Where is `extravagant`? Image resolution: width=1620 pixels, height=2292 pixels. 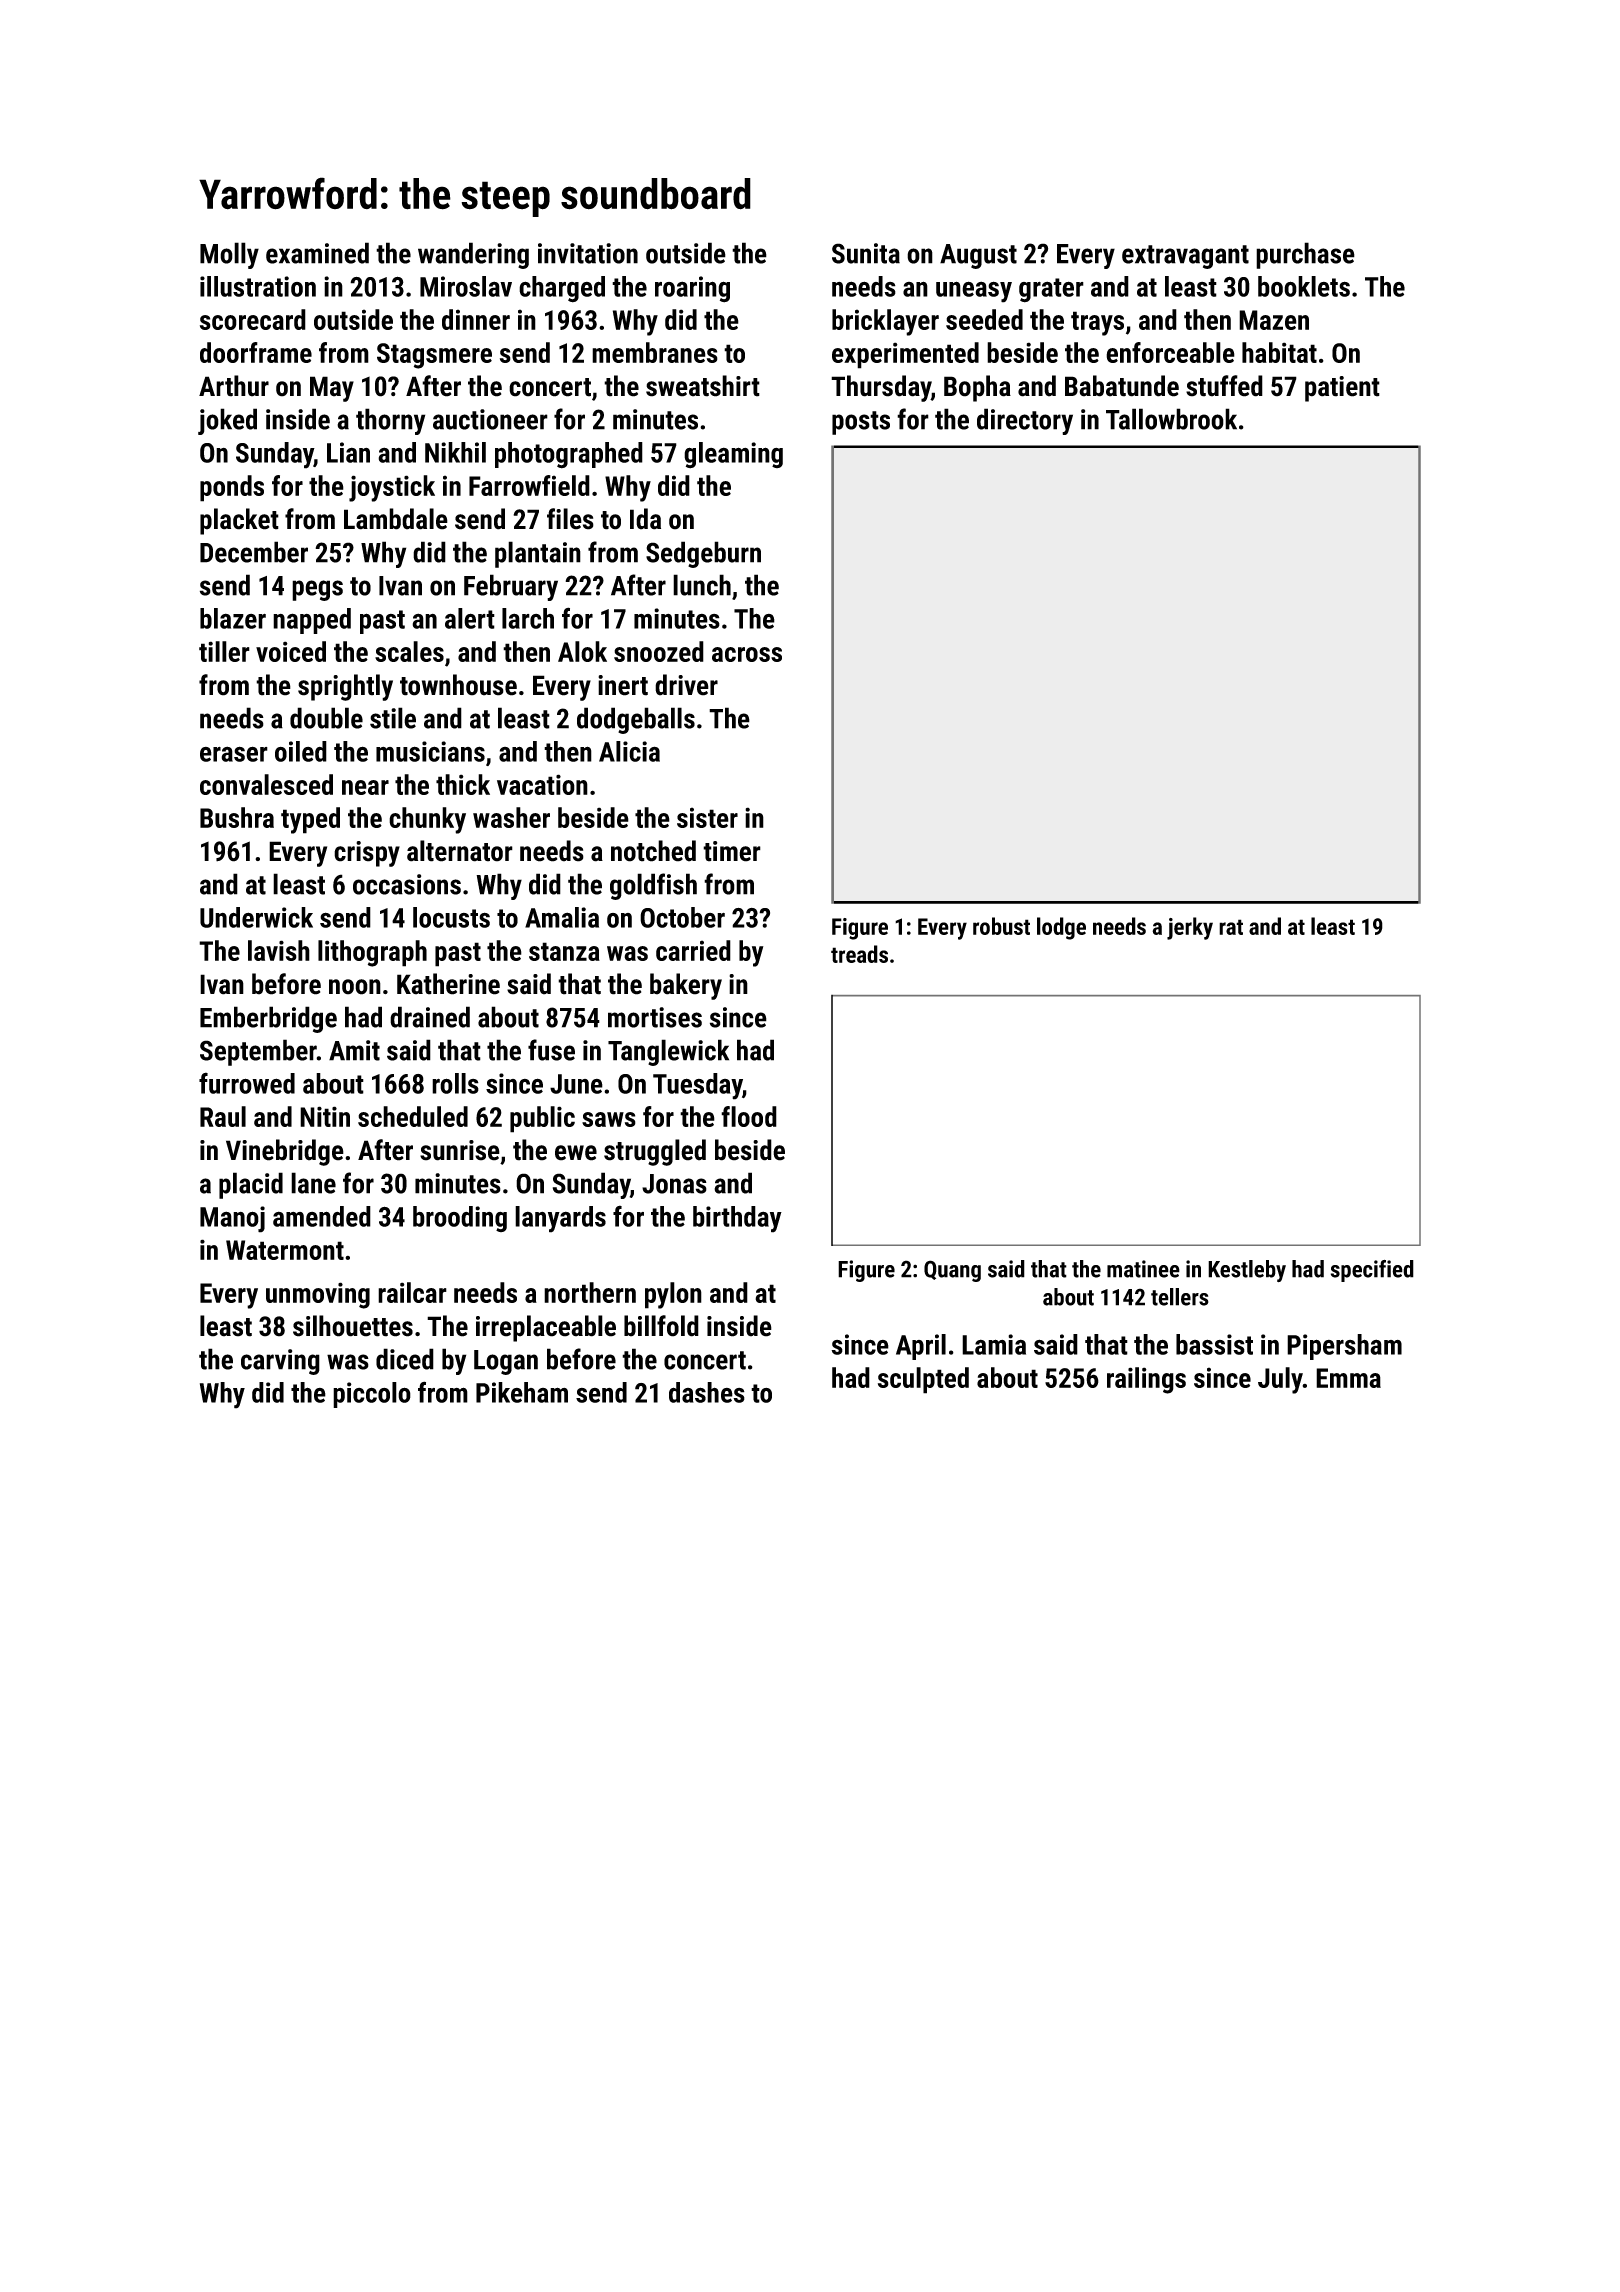
extravagant is located at coordinates (1185, 257).
